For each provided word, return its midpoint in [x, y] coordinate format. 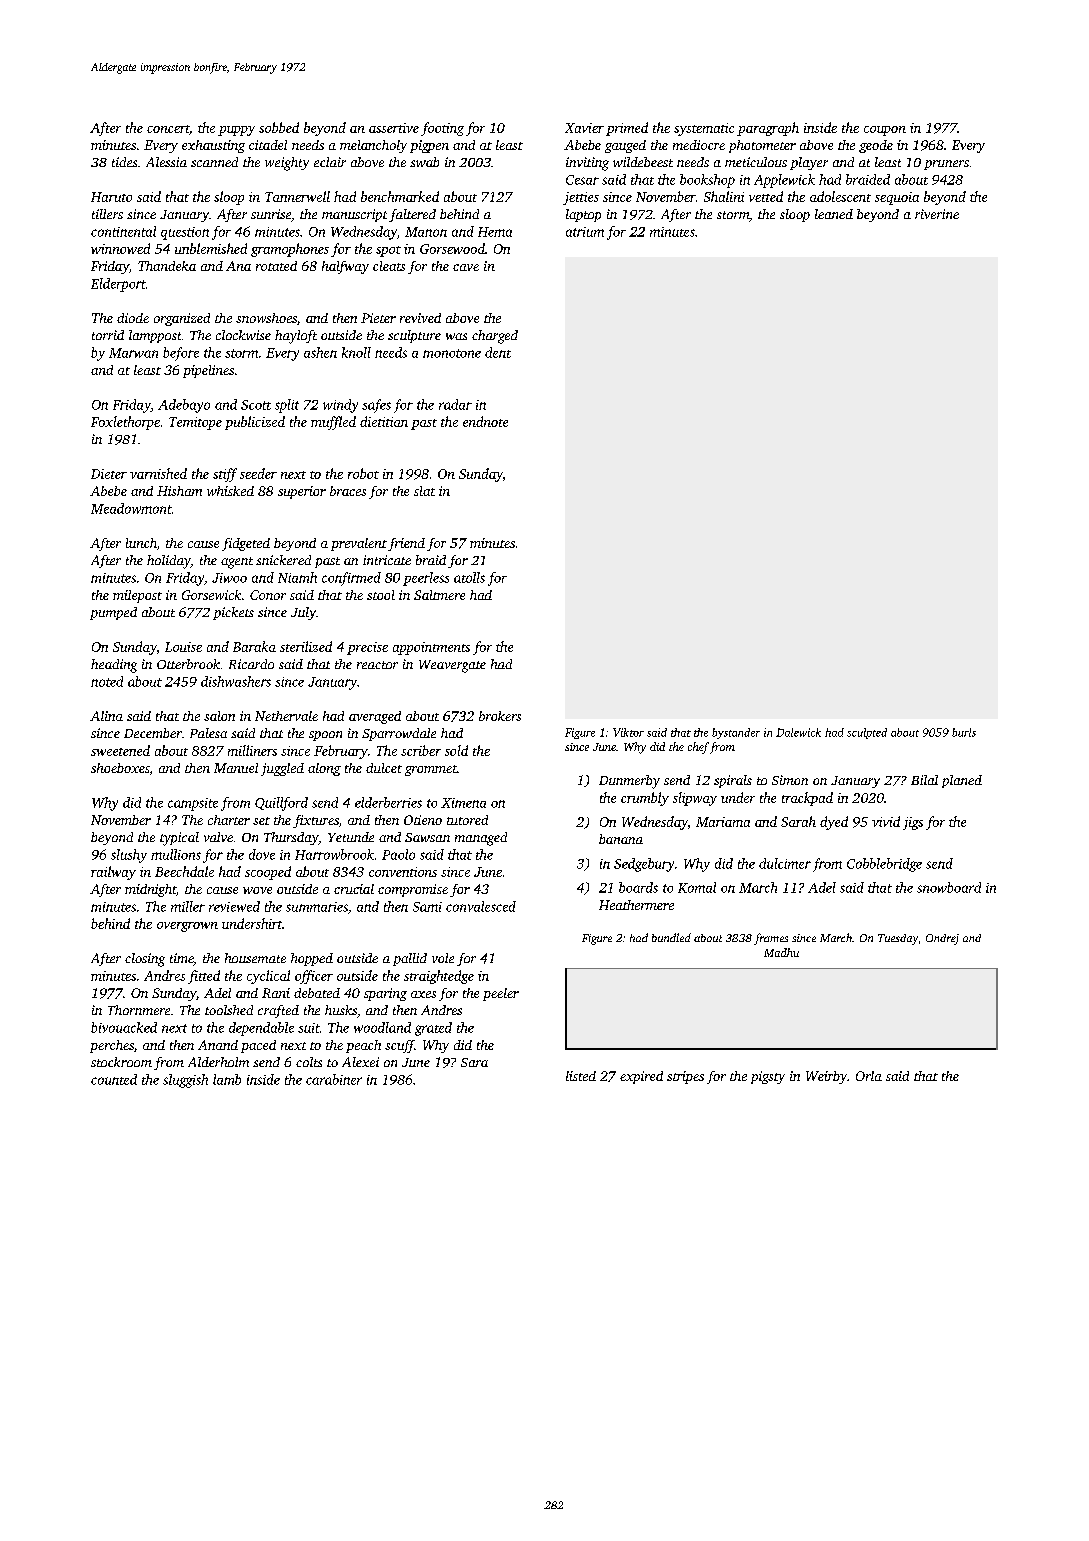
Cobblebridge [884, 865]
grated [433, 1029]
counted [114, 1079]
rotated [276, 266]
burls [964, 732]
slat [424, 491]
